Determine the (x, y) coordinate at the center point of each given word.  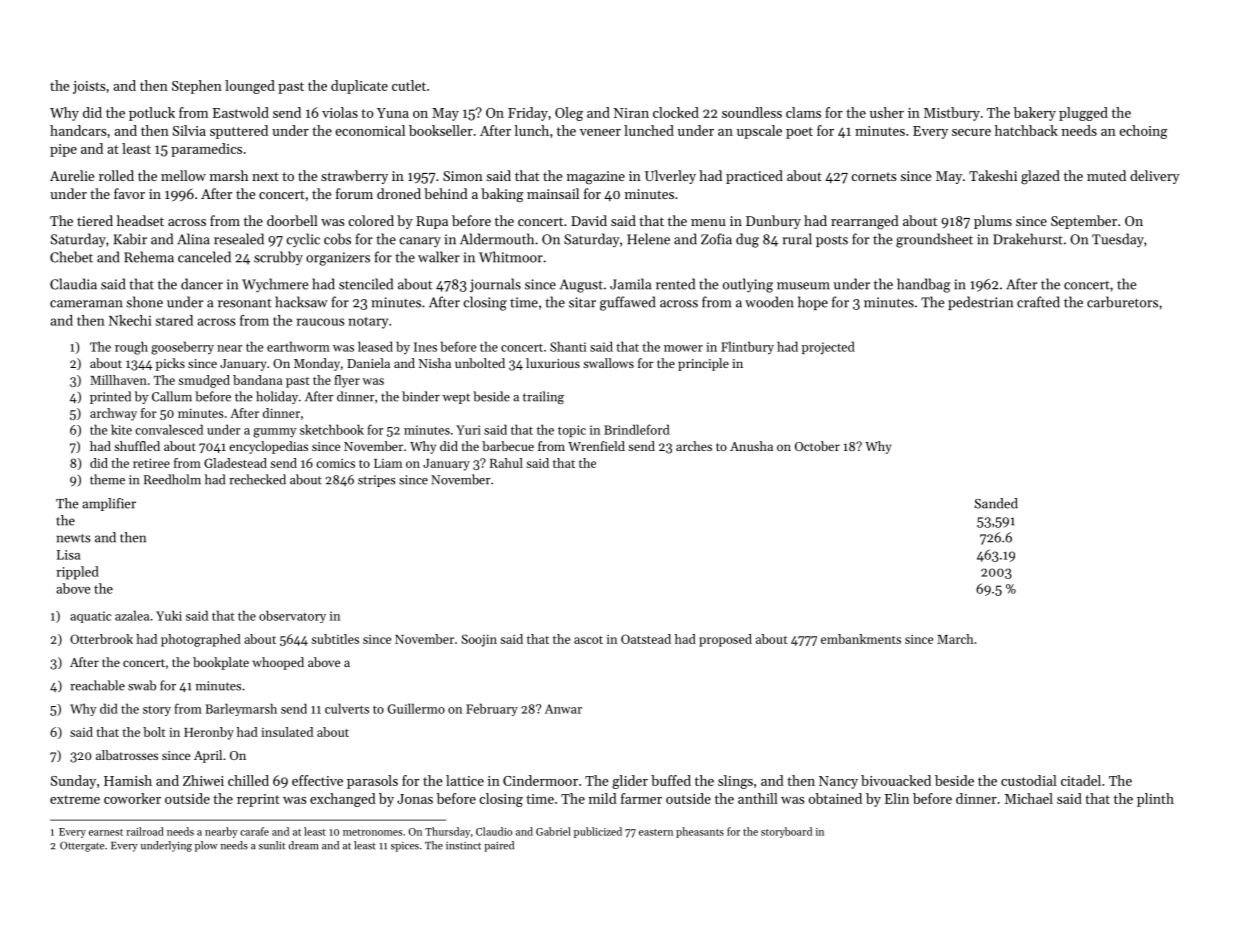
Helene (648, 239)
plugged (1083, 114)
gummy (275, 433)
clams (803, 112)
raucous (321, 322)
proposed (725, 640)
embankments (861, 639)
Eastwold (241, 112)
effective (317, 780)
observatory (292, 616)
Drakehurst (1028, 239)
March (955, 639)
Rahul (506, 463)
